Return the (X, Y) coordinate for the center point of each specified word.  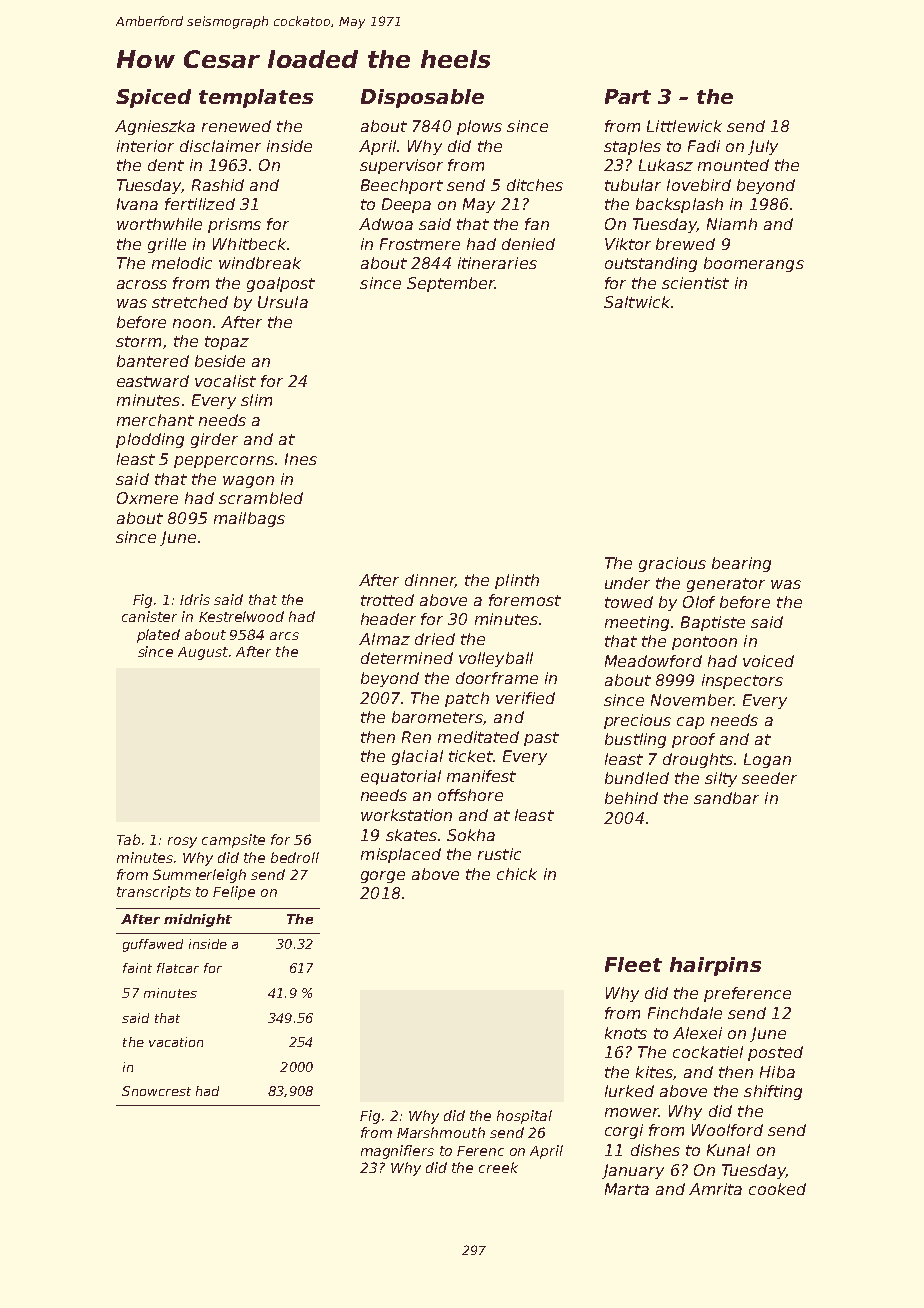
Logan (767, 760)
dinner (430, 581)
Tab (128, 839)
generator (726, 585)
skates (411, 835)
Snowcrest (156, 1091)
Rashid (218, 185)
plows (479, 127)
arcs (284, 636)
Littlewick (684, 126)
